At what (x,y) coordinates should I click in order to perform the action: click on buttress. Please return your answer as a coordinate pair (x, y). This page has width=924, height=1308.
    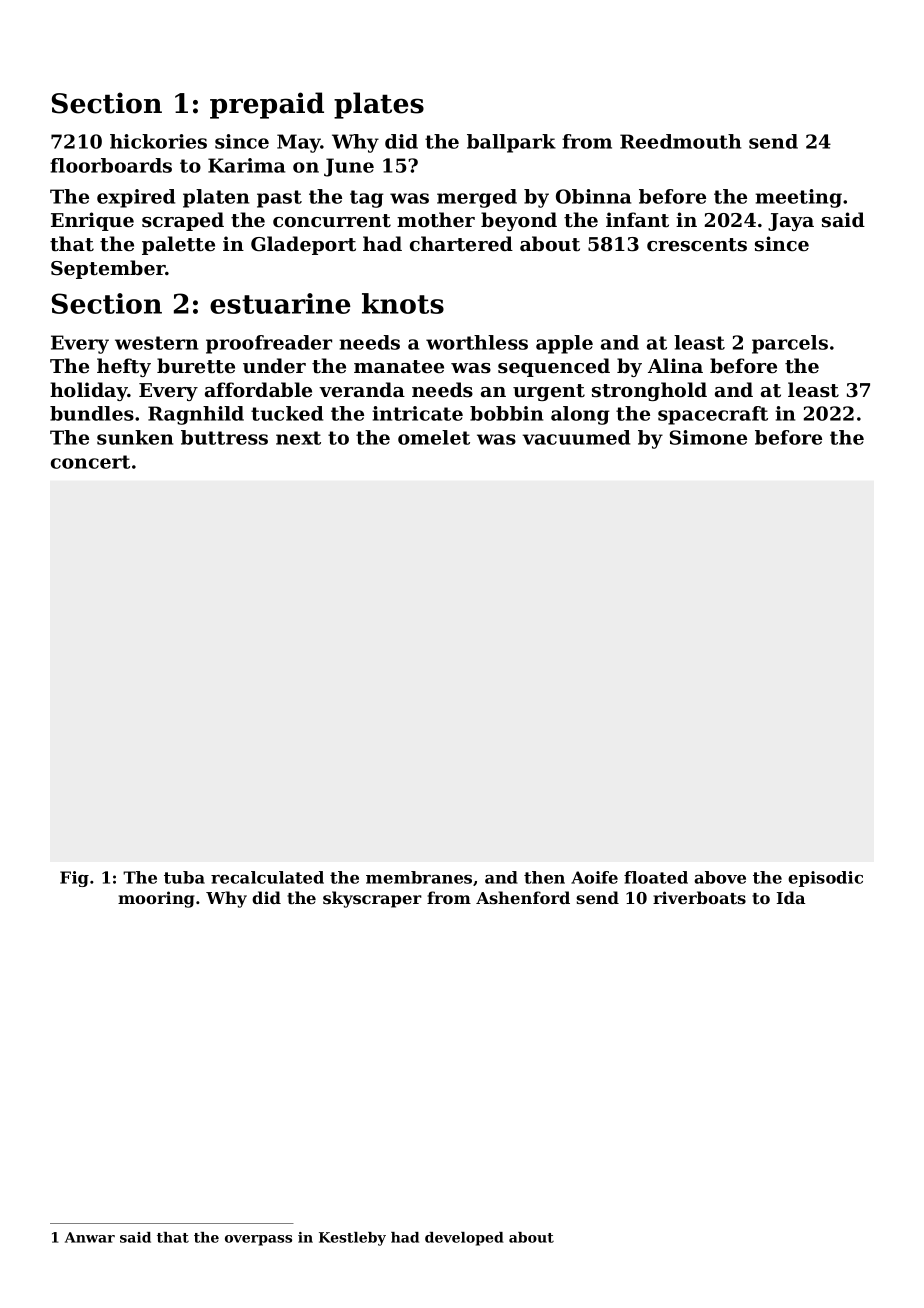
    Looking at the image, I should click on (224, 437).
